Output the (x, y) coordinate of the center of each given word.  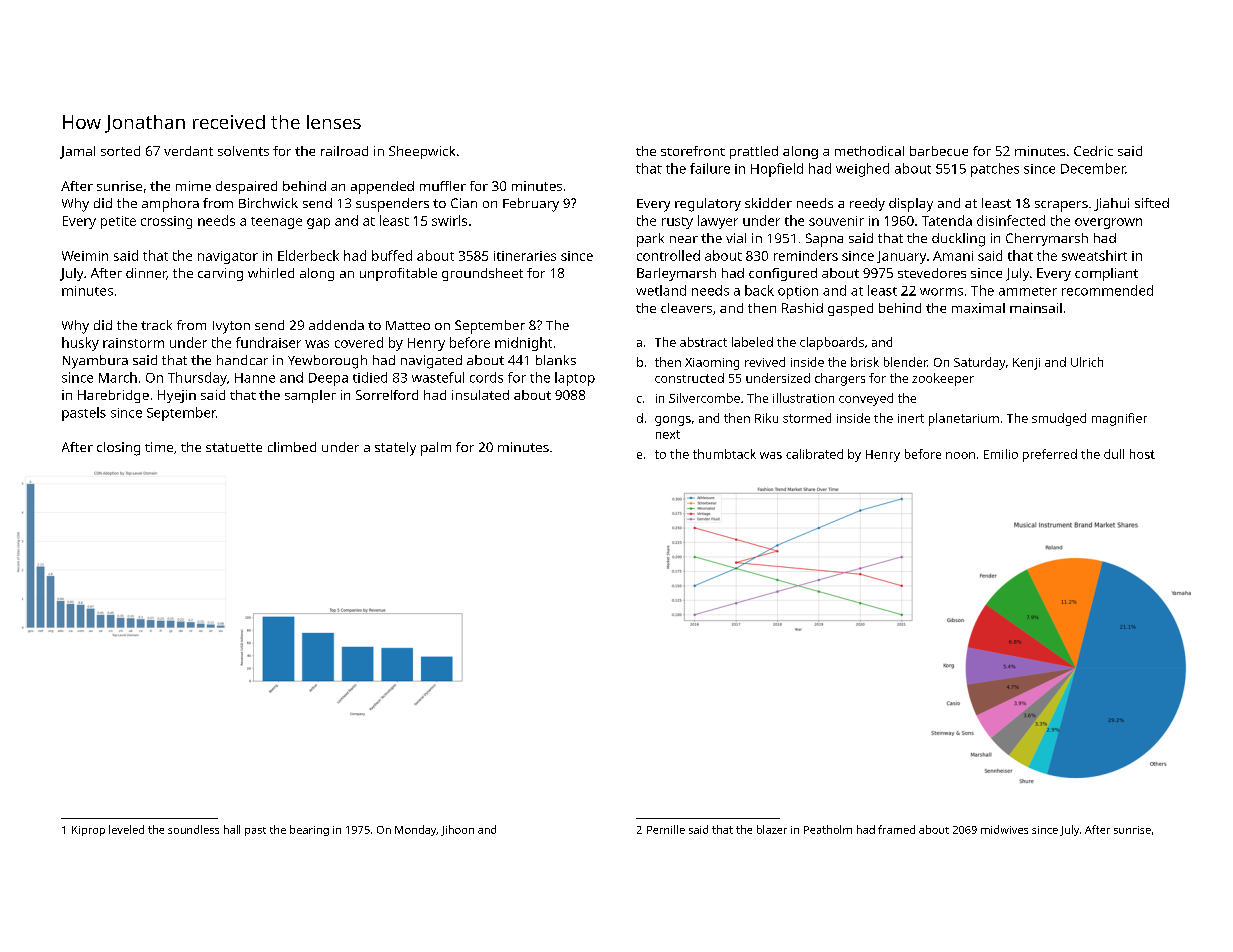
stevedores (932, 273)
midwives (1004, 829)
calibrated (814, 454)
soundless (193, 829)
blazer (772, 829)
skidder (768, 203)
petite (118, 222)
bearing (309, 830)
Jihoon (457, 830)
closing (118, 449)
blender (905, 362)
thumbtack (724, 454)
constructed (689, 378)
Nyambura (95, 362)
